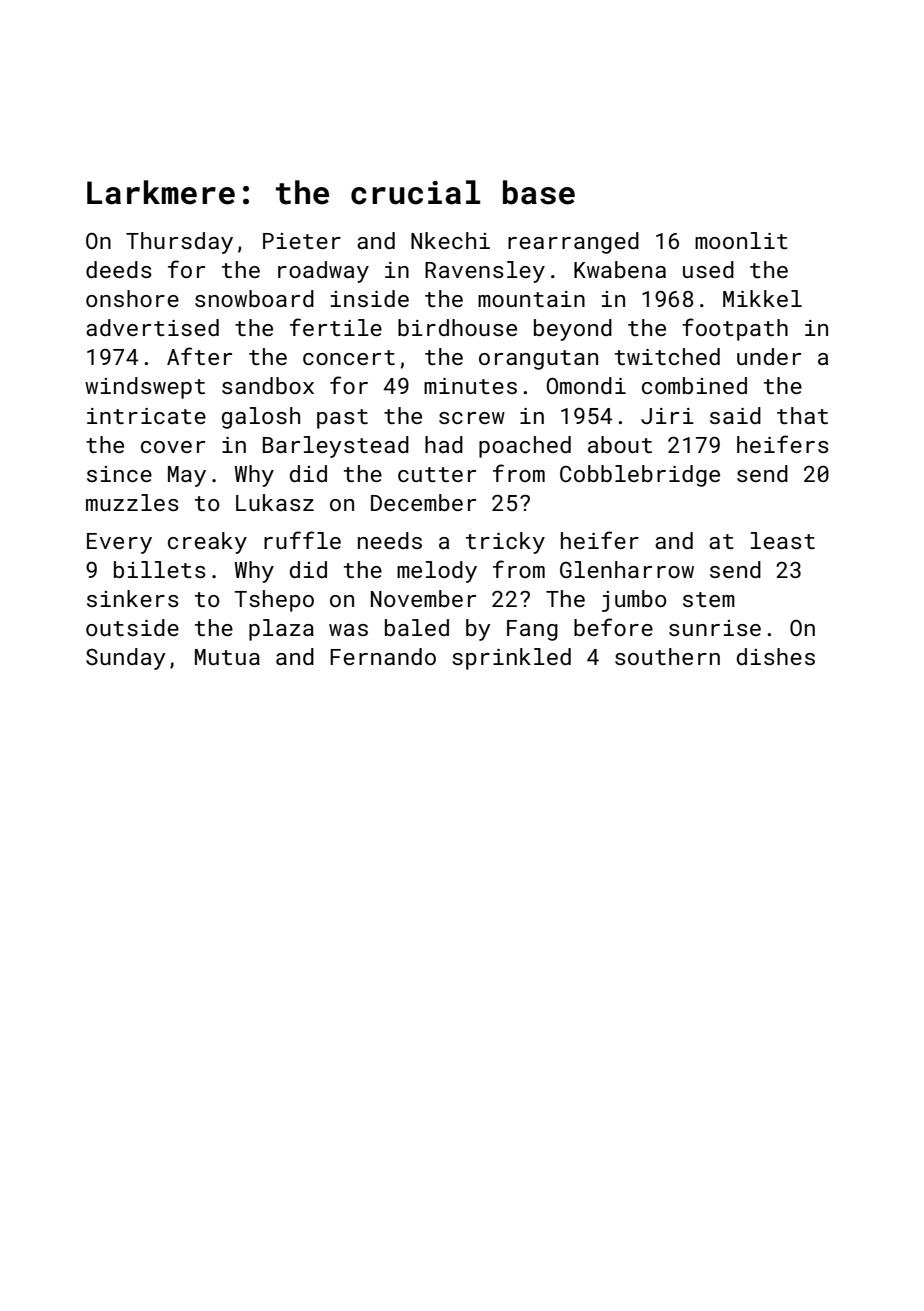 Image resolution: width=924 pixels, height=1311 pixels. Describe the element at coordinates (640, 476) in the page. I see `Cobblebridge` at that location.
